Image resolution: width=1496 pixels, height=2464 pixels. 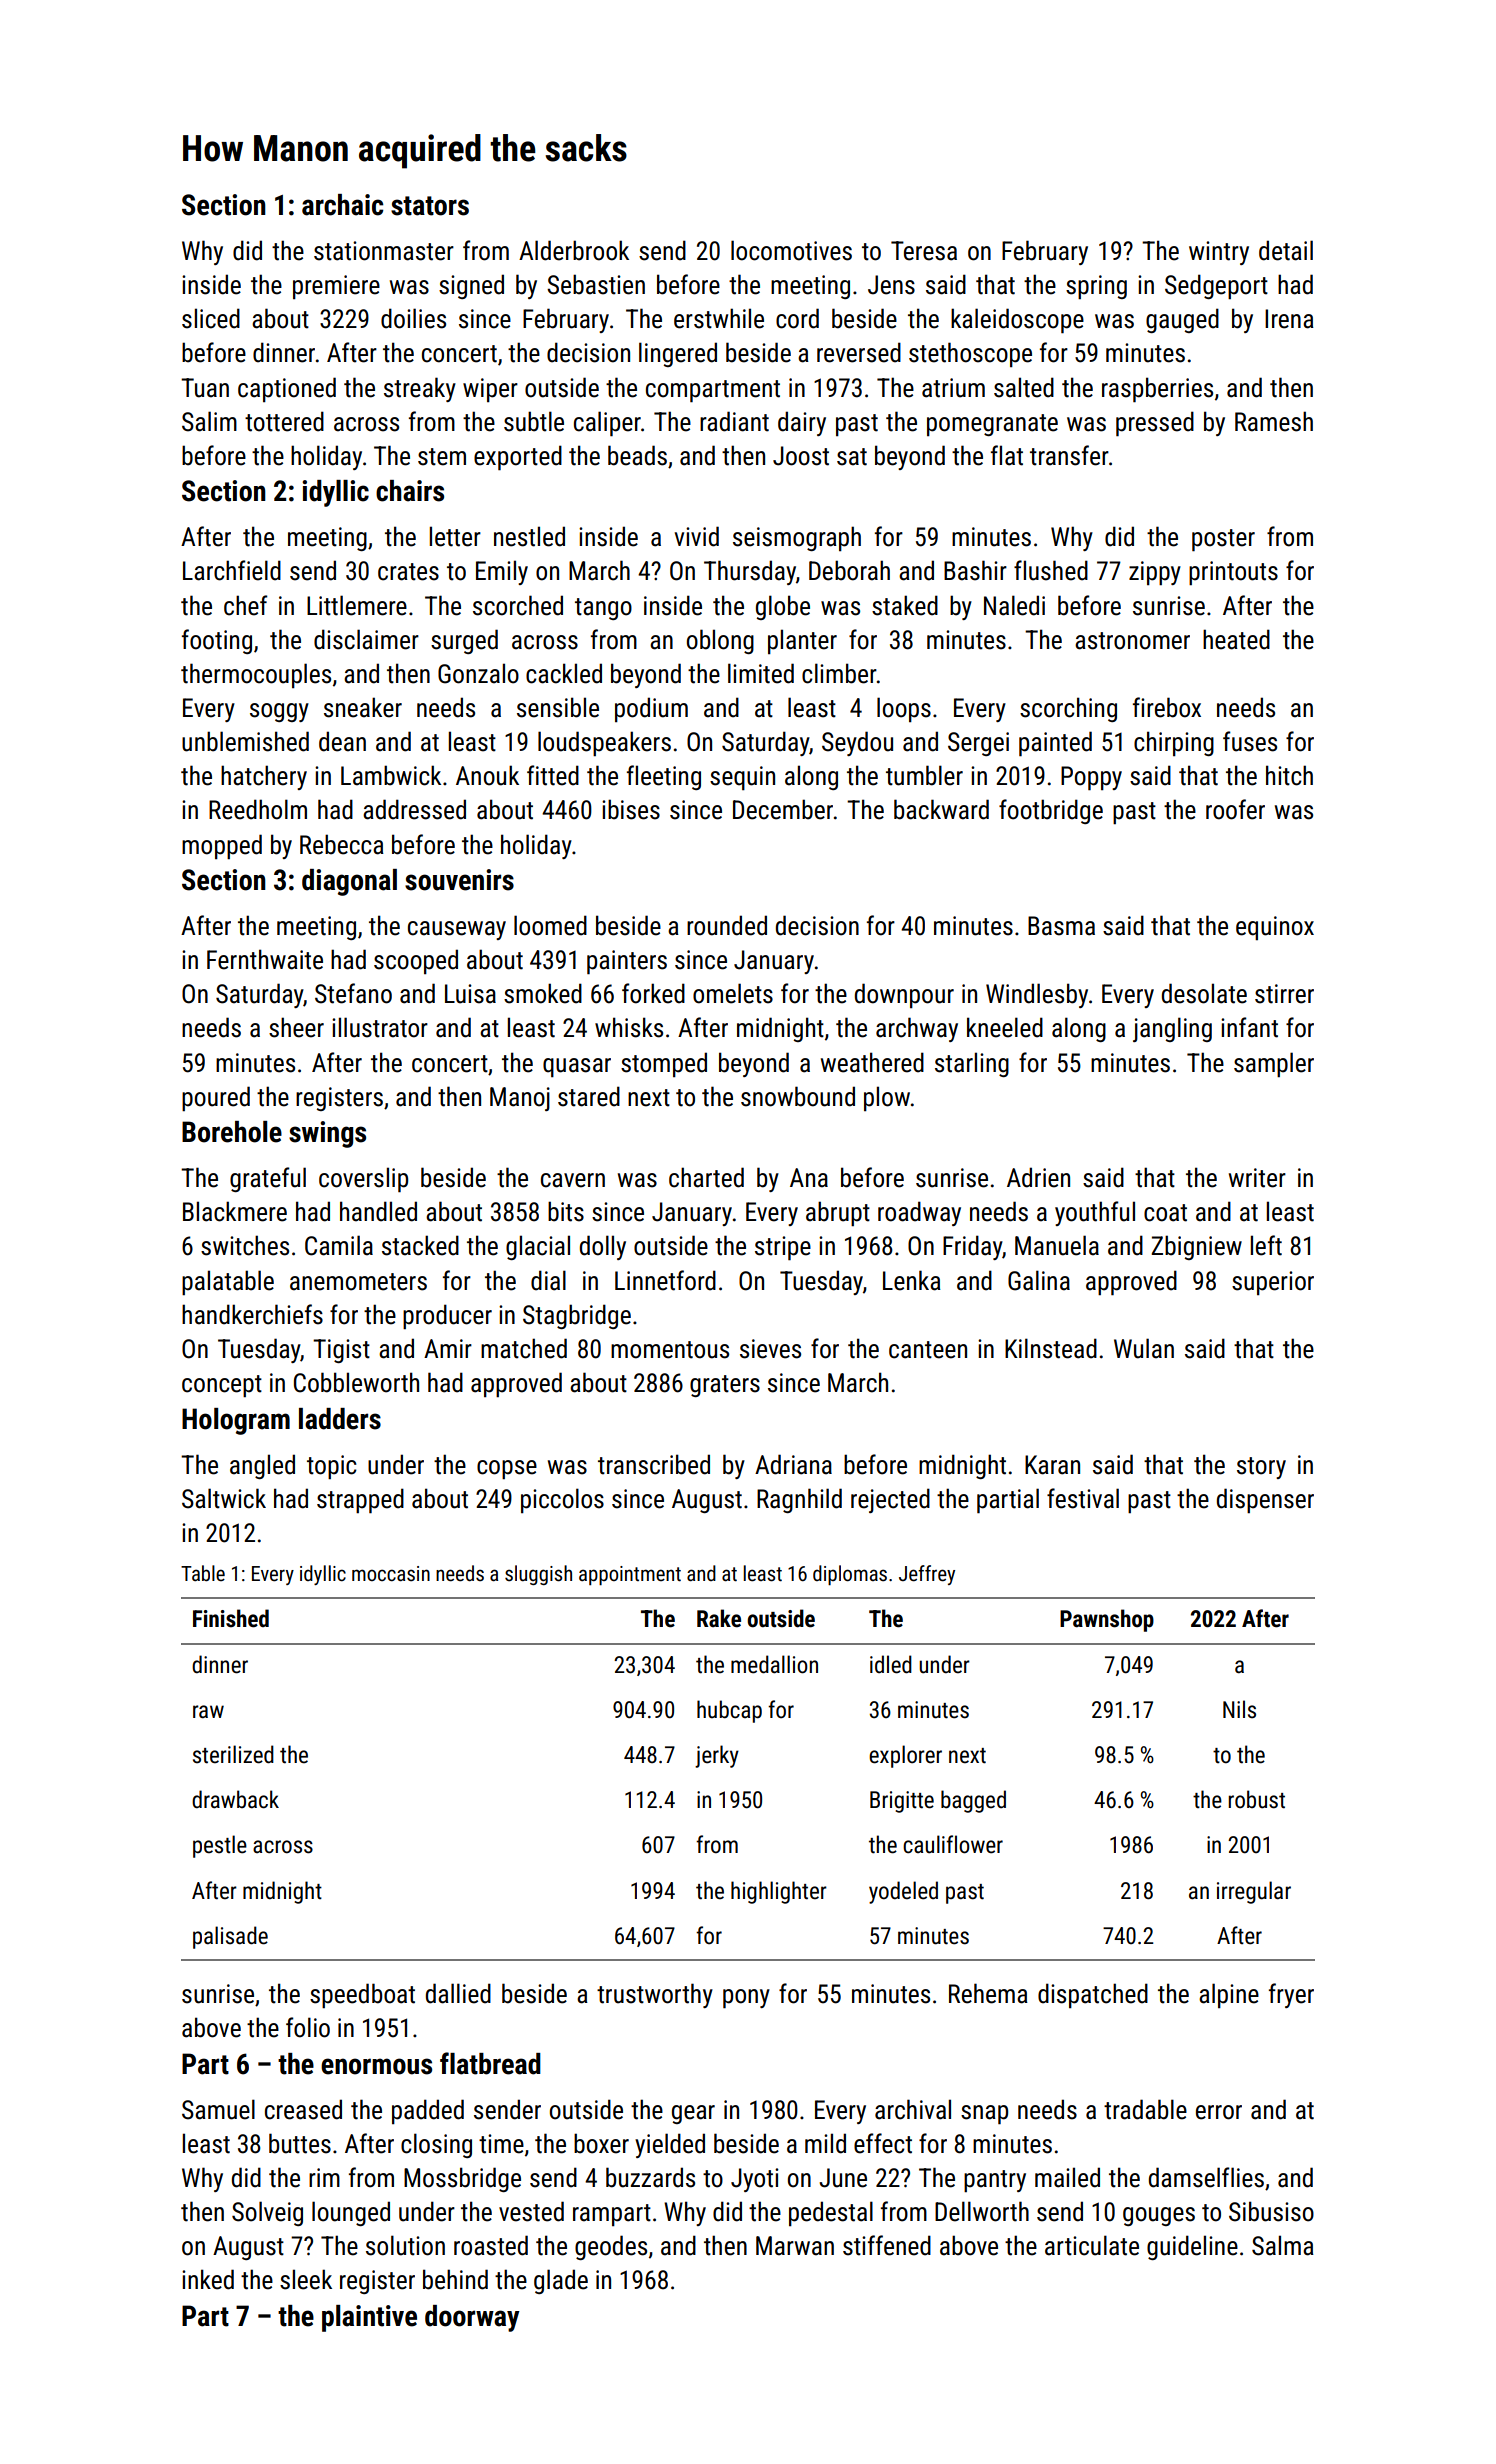 I want to click on detail, so click(x=1286, y=250).
